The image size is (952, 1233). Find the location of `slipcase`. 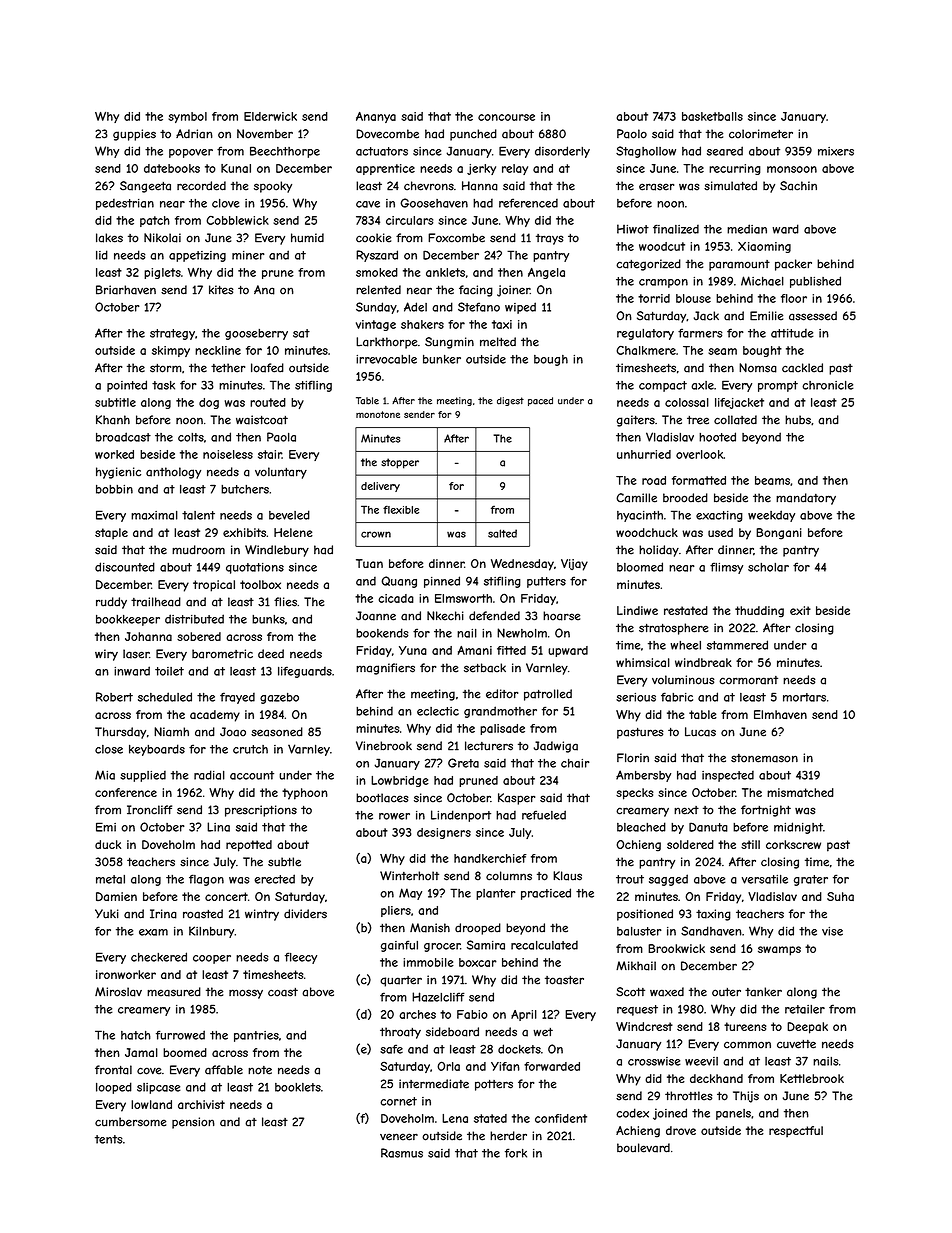

slipcase is located at coordinates (159, 1088).
